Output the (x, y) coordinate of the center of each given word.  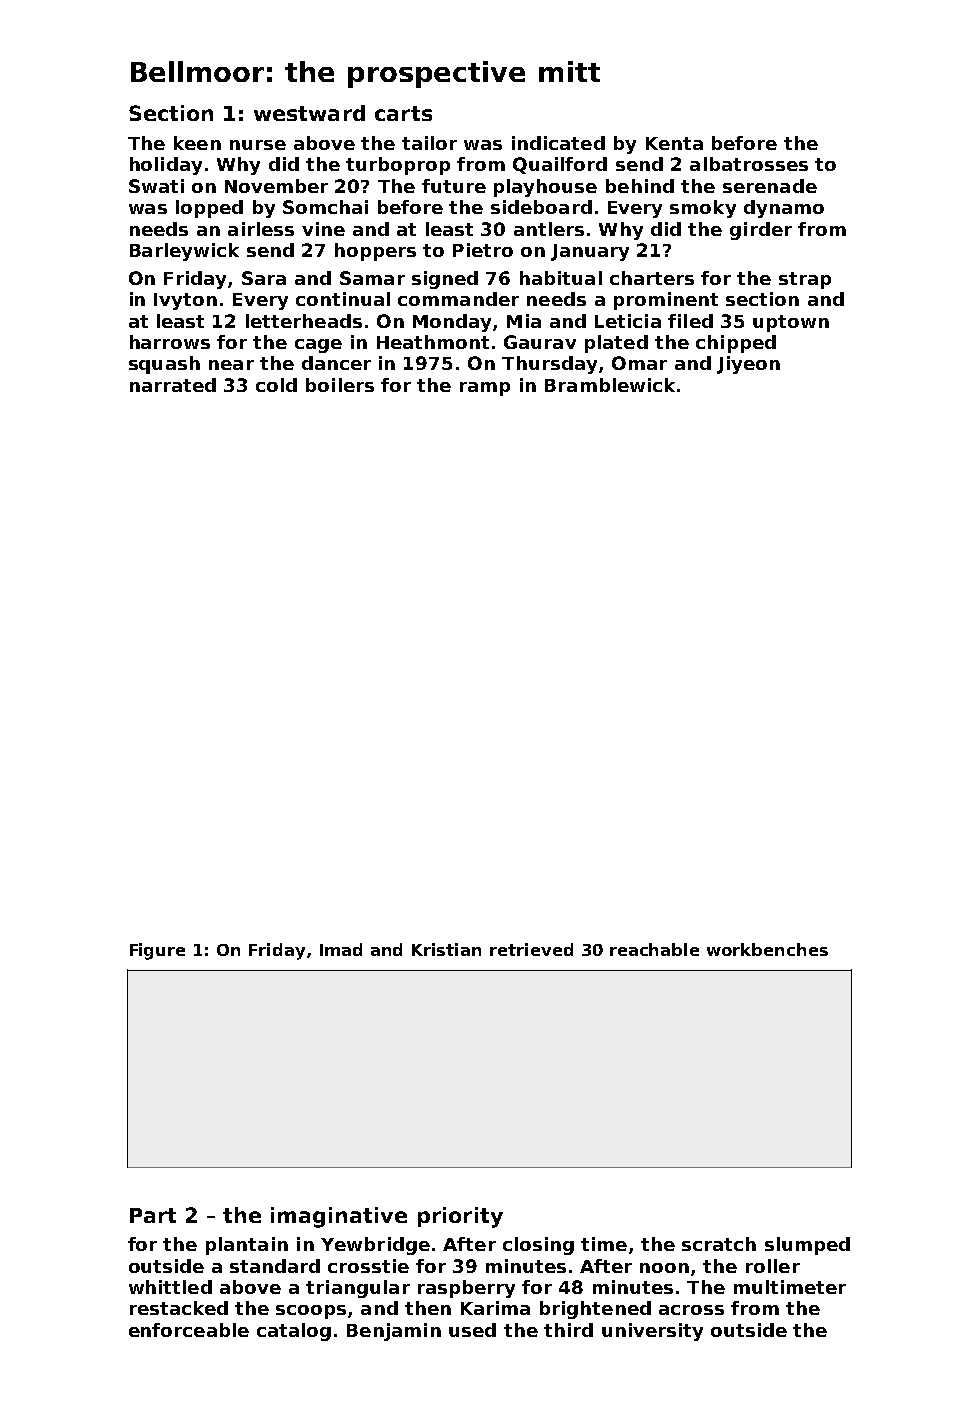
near (231, 365)
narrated (173, 385)
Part (153, 1215)
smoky (703, 209)
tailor (429, 143)
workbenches (767, 949)
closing (538, 1246)
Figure (157, 951)
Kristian (446, 949)
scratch (719, 1244)
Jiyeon (748, 365)
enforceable (189, 1330)
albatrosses (749, 164)
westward (309, 113)
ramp (485, 389)
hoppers (375, 252)
